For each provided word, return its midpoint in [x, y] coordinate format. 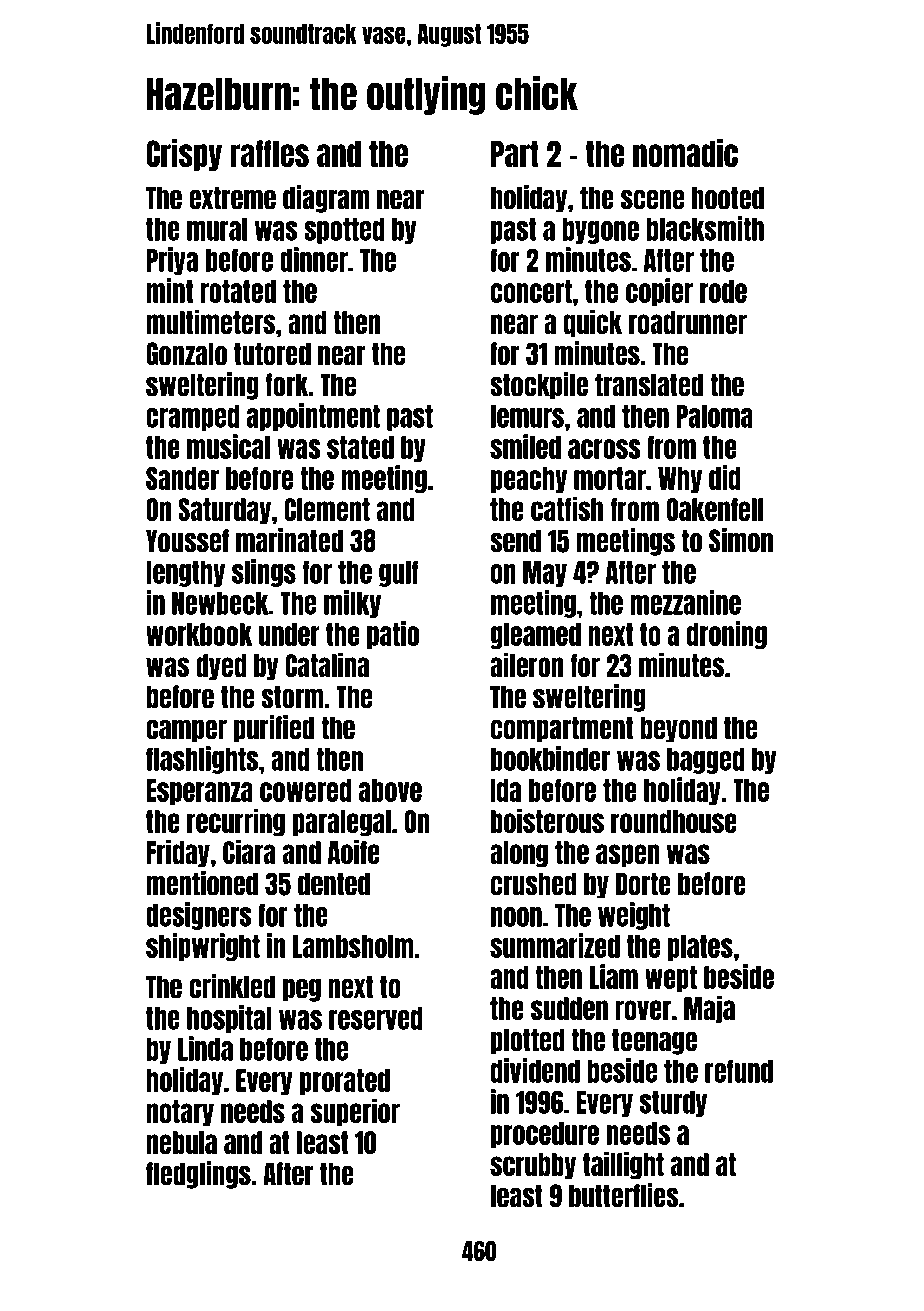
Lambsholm [353, 946]
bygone [600, 231]
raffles [269, 153]
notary [180, 1113]
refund [739, 1071]
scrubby [533, 1166]
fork [287, 385]
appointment [313, 417]
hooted [728, 198]
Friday [178, 853]
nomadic [685, 152]
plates [700, 948]
